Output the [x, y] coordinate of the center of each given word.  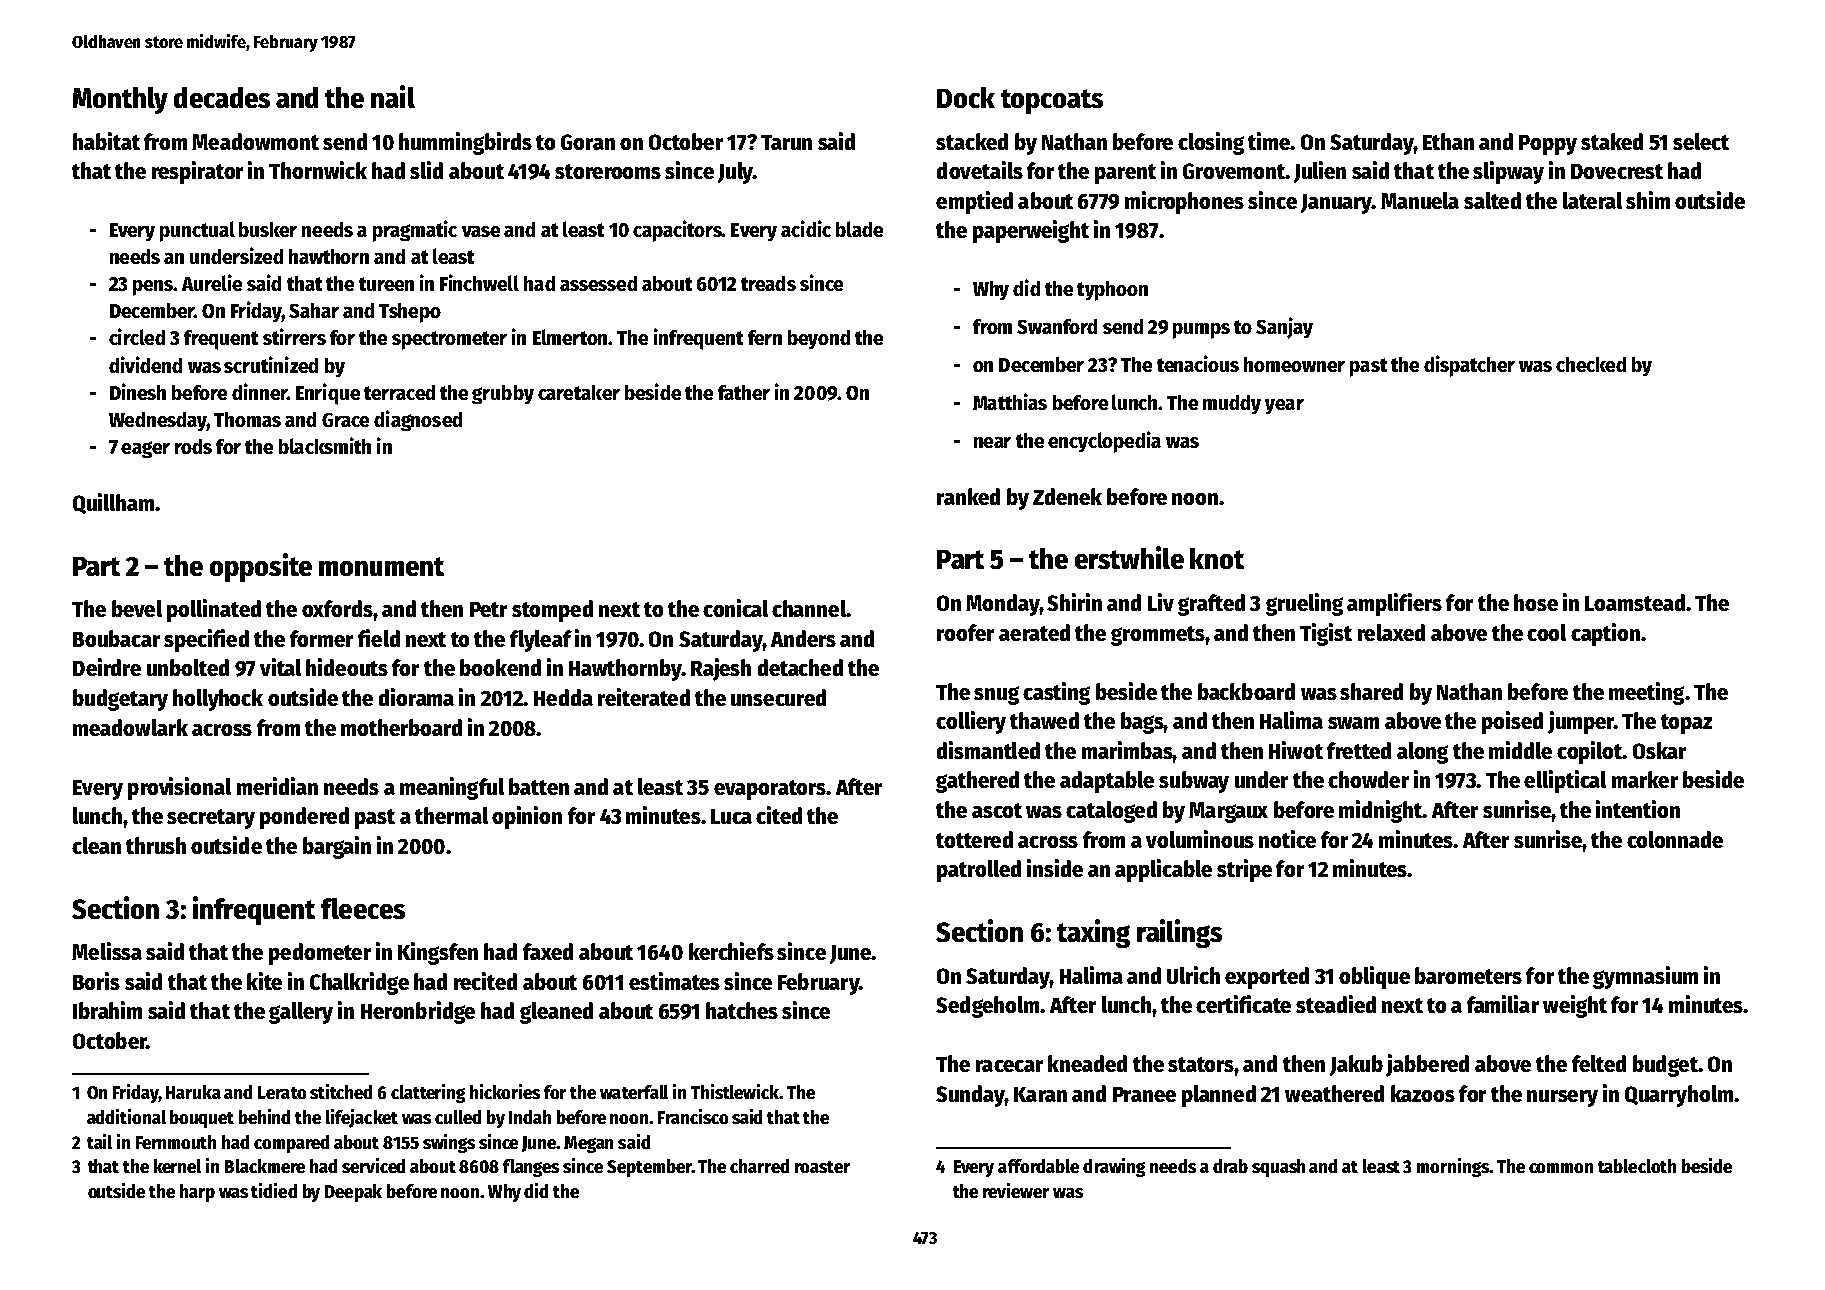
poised [1512, 722]
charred [759, 1166]
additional [126, 1116]
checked [1591, 364]
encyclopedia [1104, 442]
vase [481, 231]
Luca [731, 816]
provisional [179, 788]
